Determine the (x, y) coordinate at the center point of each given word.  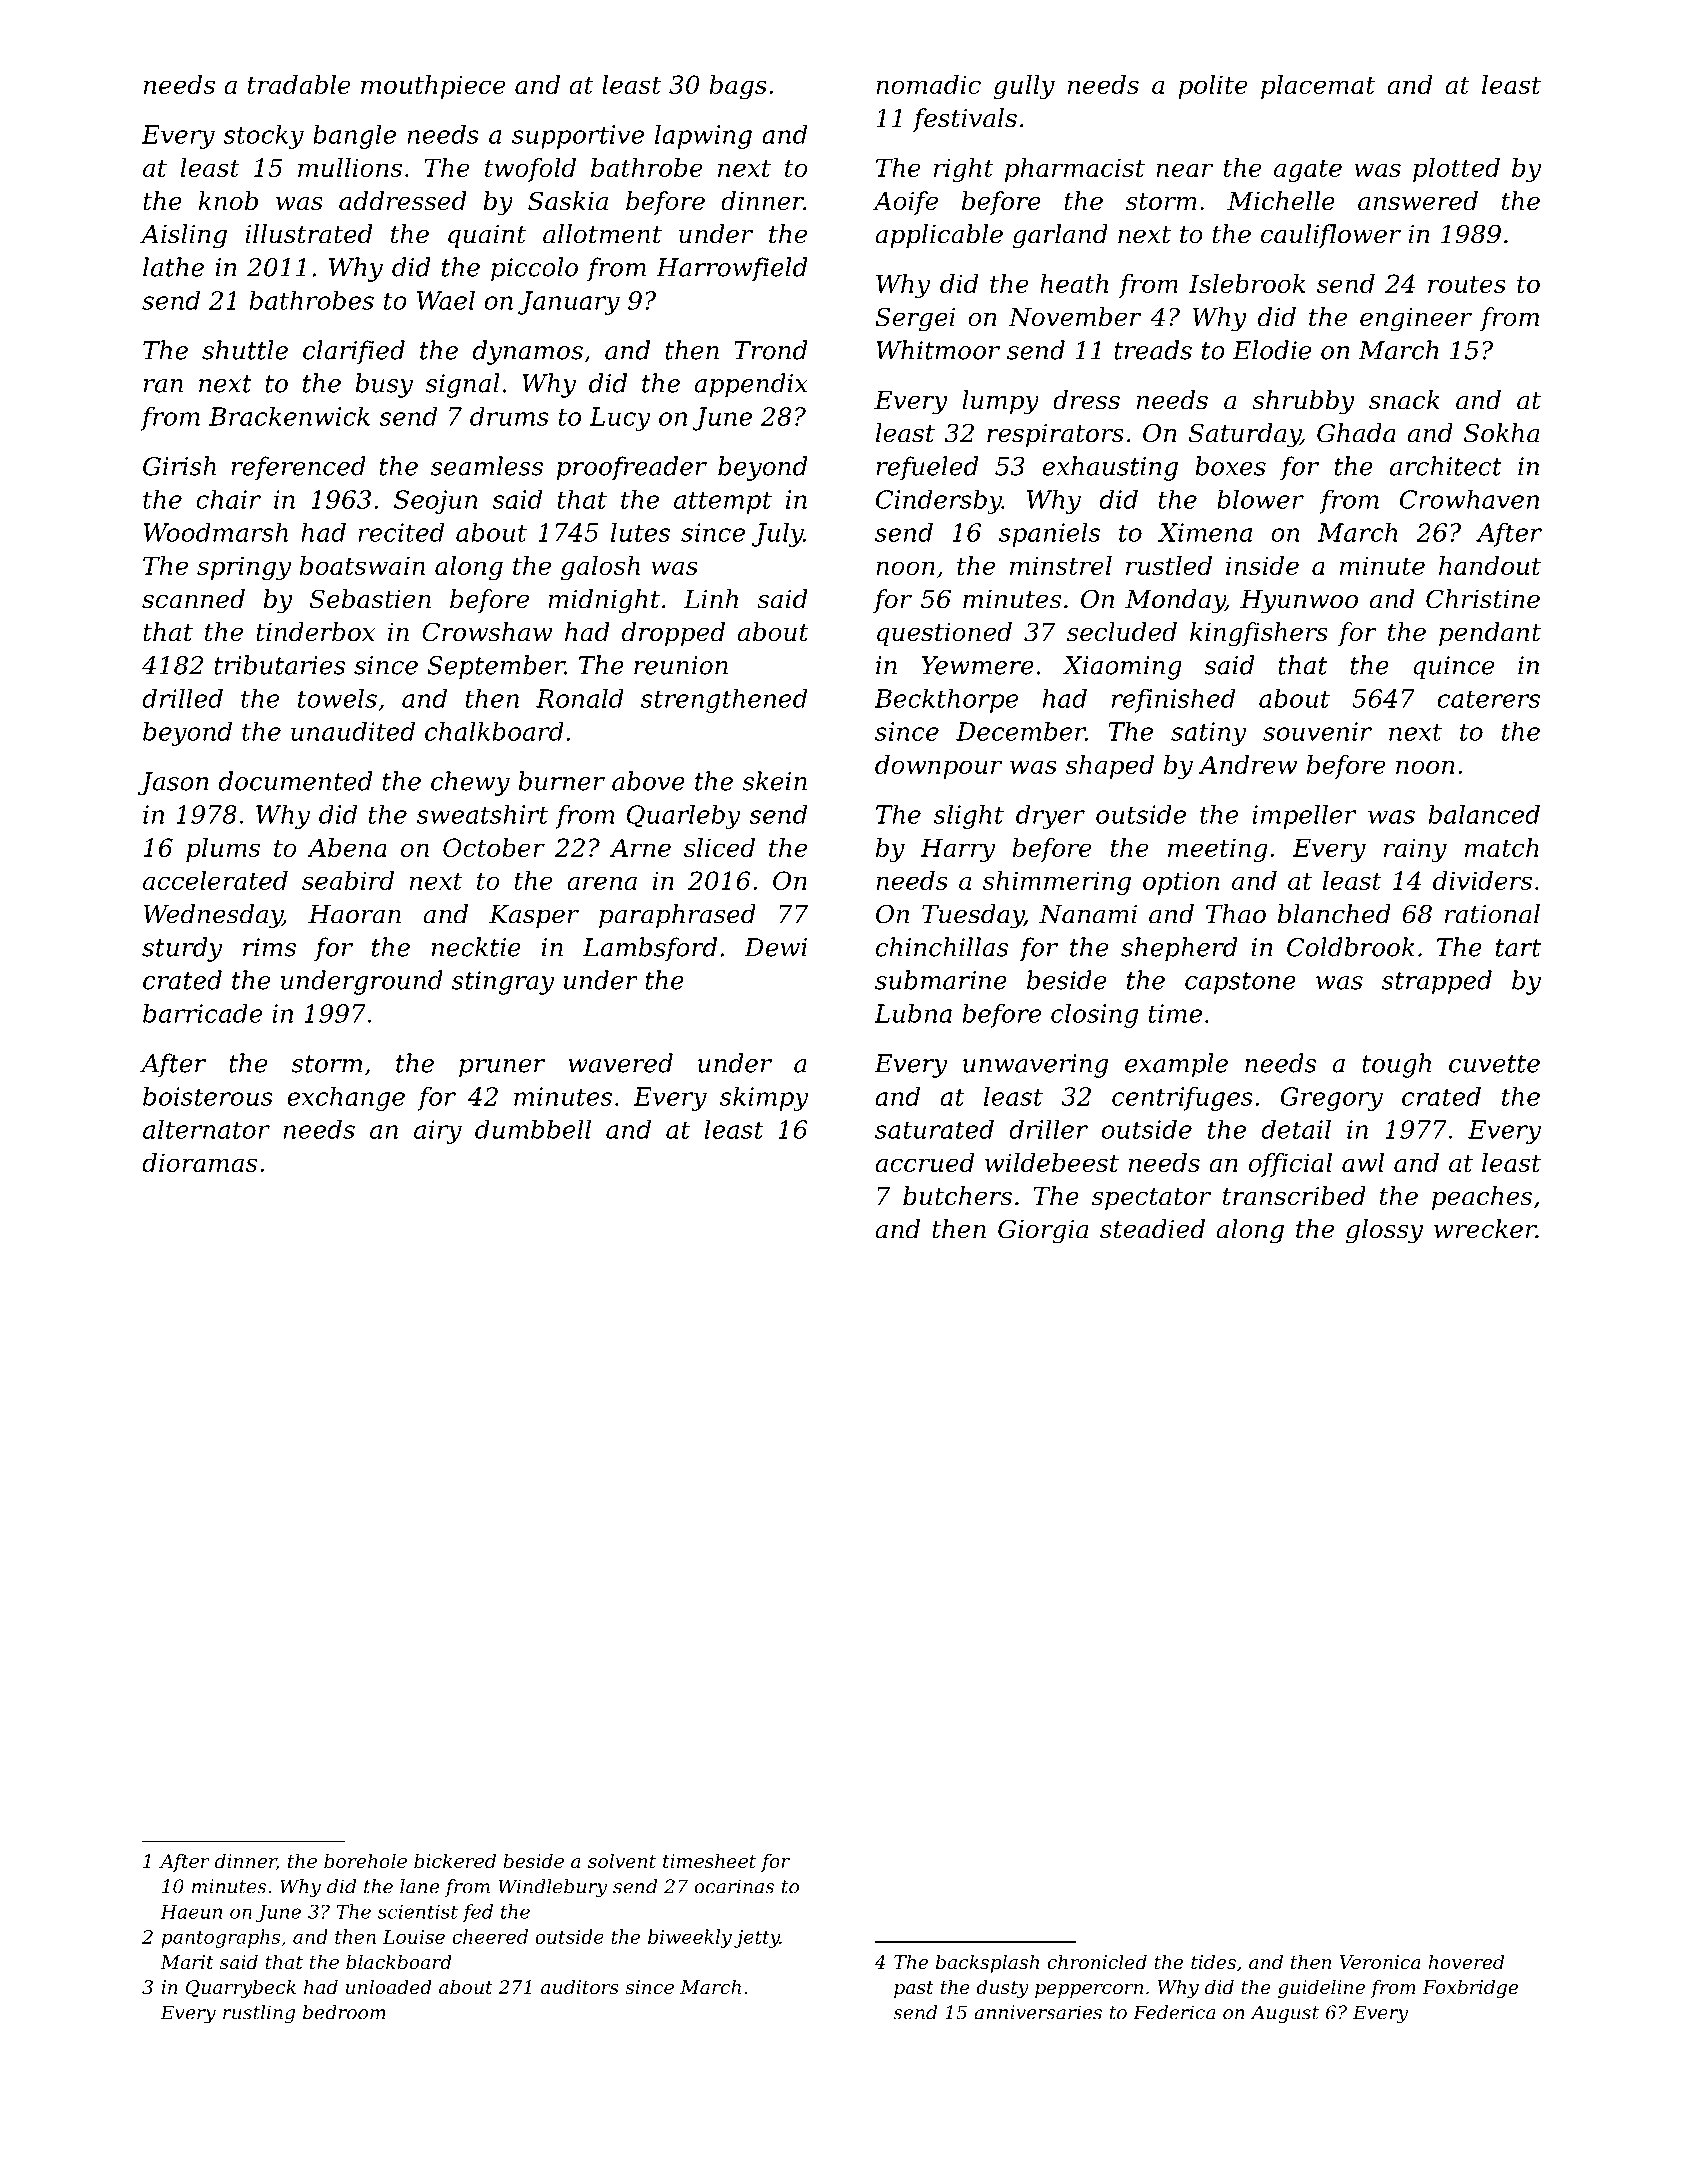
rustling (259, 2014)
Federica (1174, 2012)
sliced (719, 847)
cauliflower (1331, 236)
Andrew (1248, 764)
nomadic (928, 84)
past (914, 1989)
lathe (173, 267)
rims (269, 947)
